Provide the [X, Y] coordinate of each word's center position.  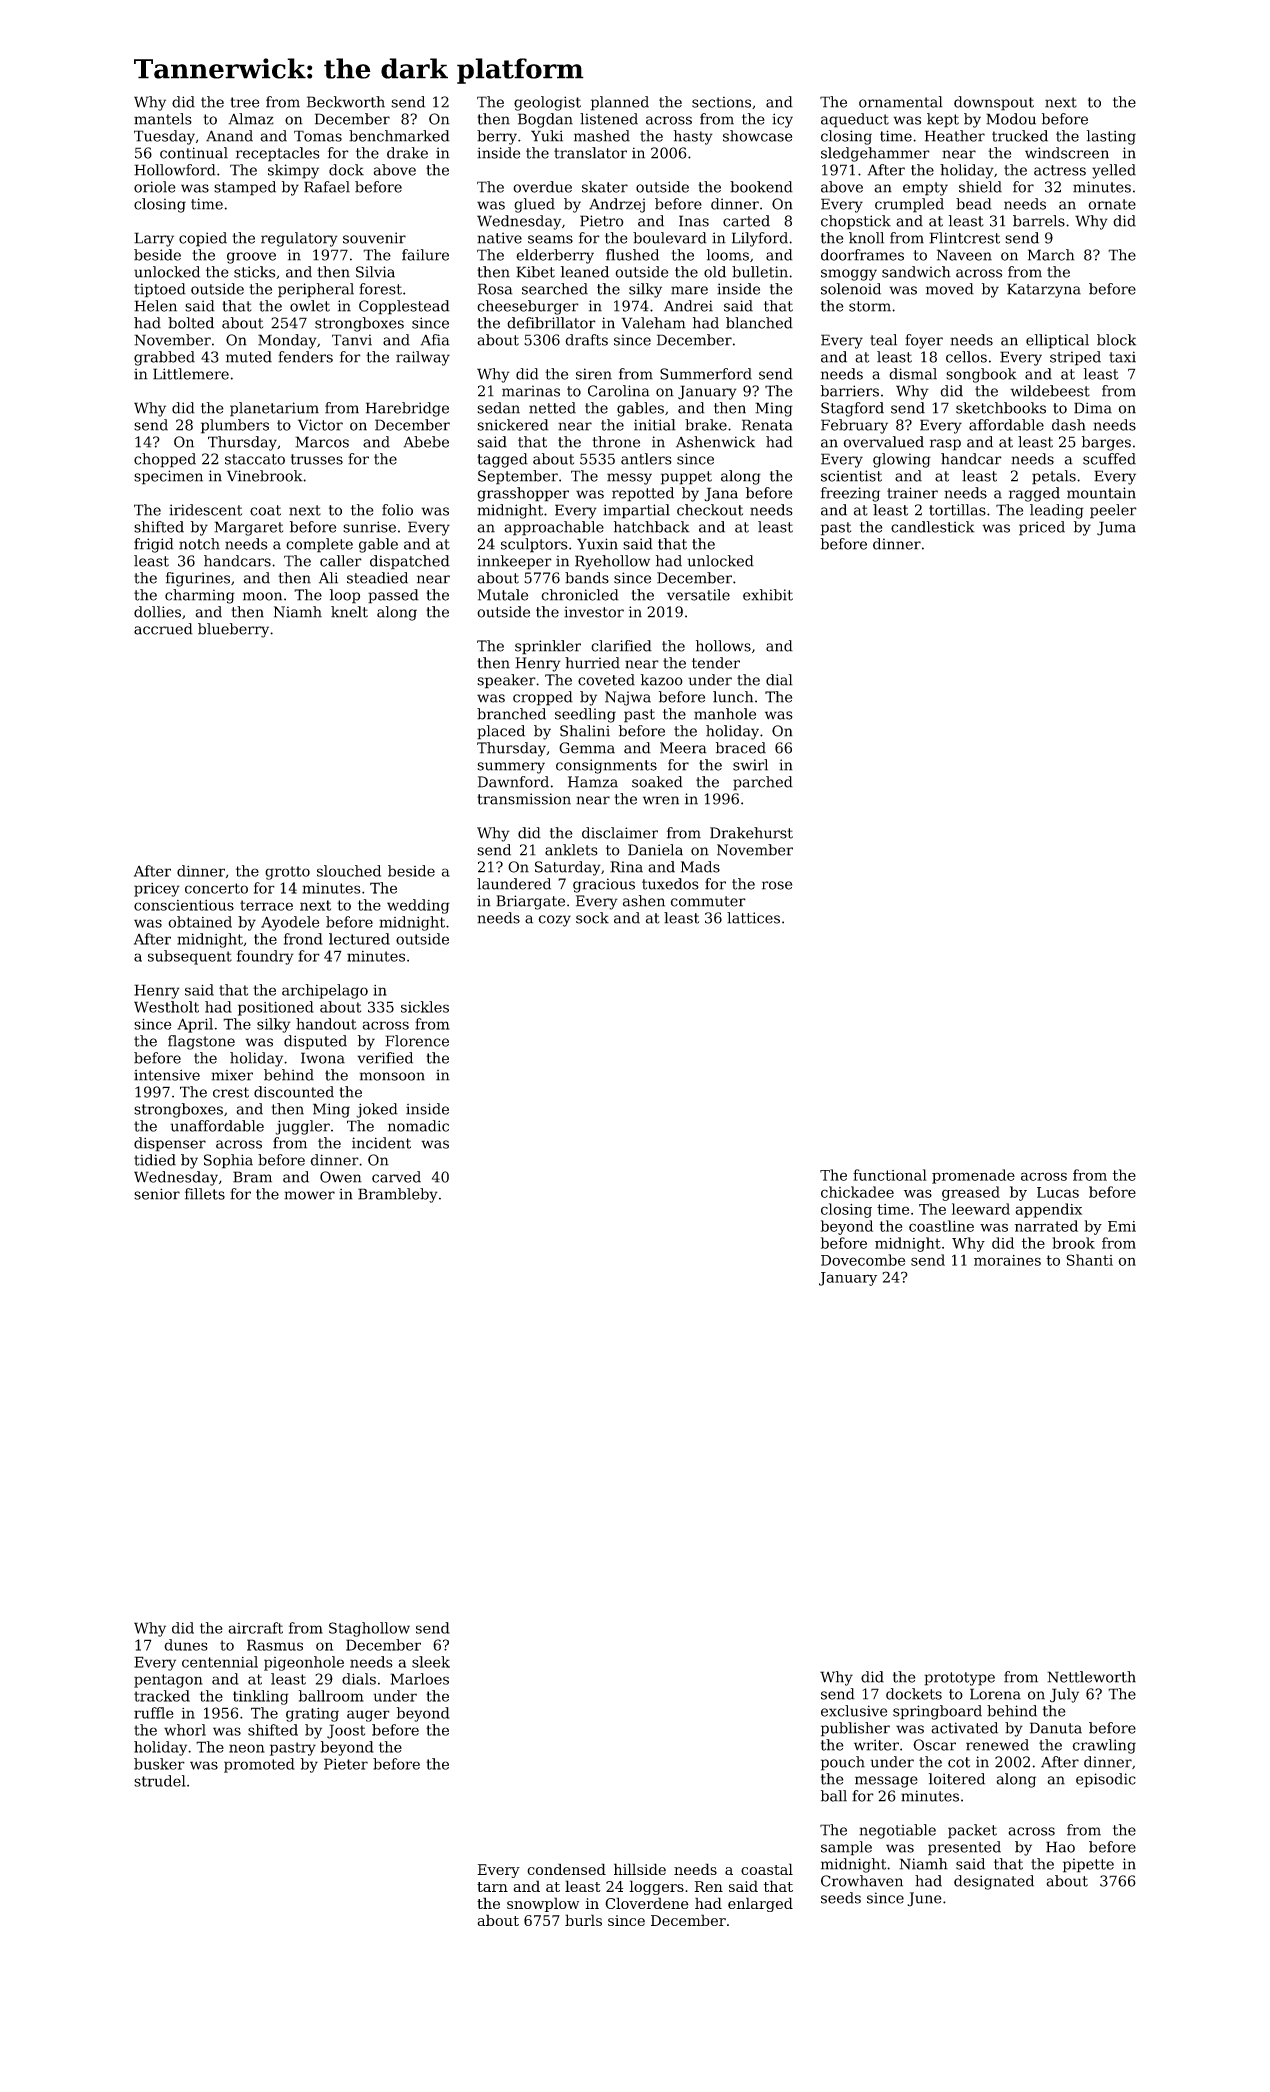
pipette [1088, 1865]
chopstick [856, 222]
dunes [186, 1645]
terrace [266, 905]
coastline [941, 1226]
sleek [431, 1662]
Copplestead [404, 307]
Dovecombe [863, 1260]
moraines [1007, 1260]
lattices [753, 918]
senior [157, 1194]
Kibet [535, 272]
